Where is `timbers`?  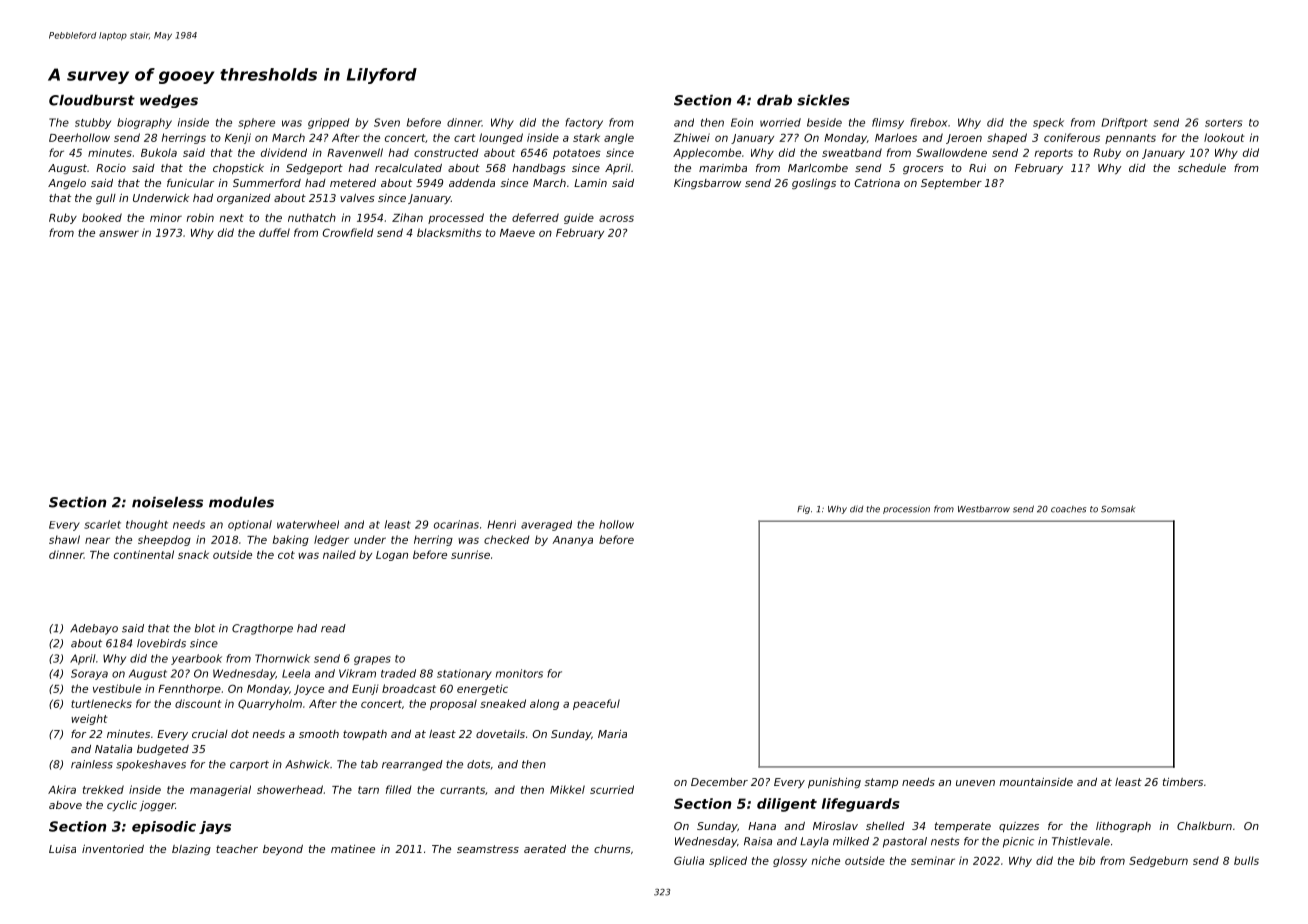
timbers is located at coordinates (1183, 782).
